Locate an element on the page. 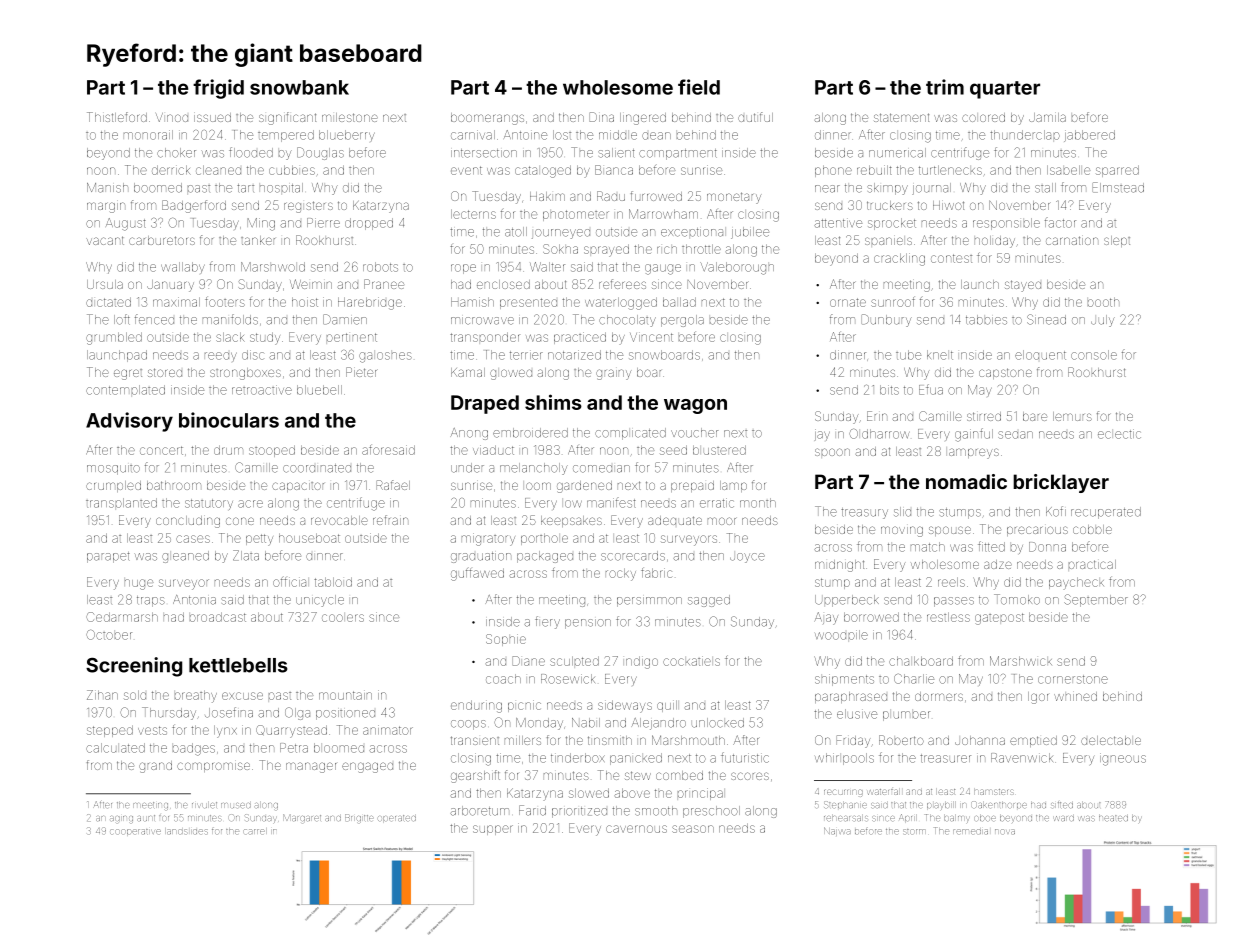 This page has height=952, width=1233. porthole is located at coordinates (544, 539).
